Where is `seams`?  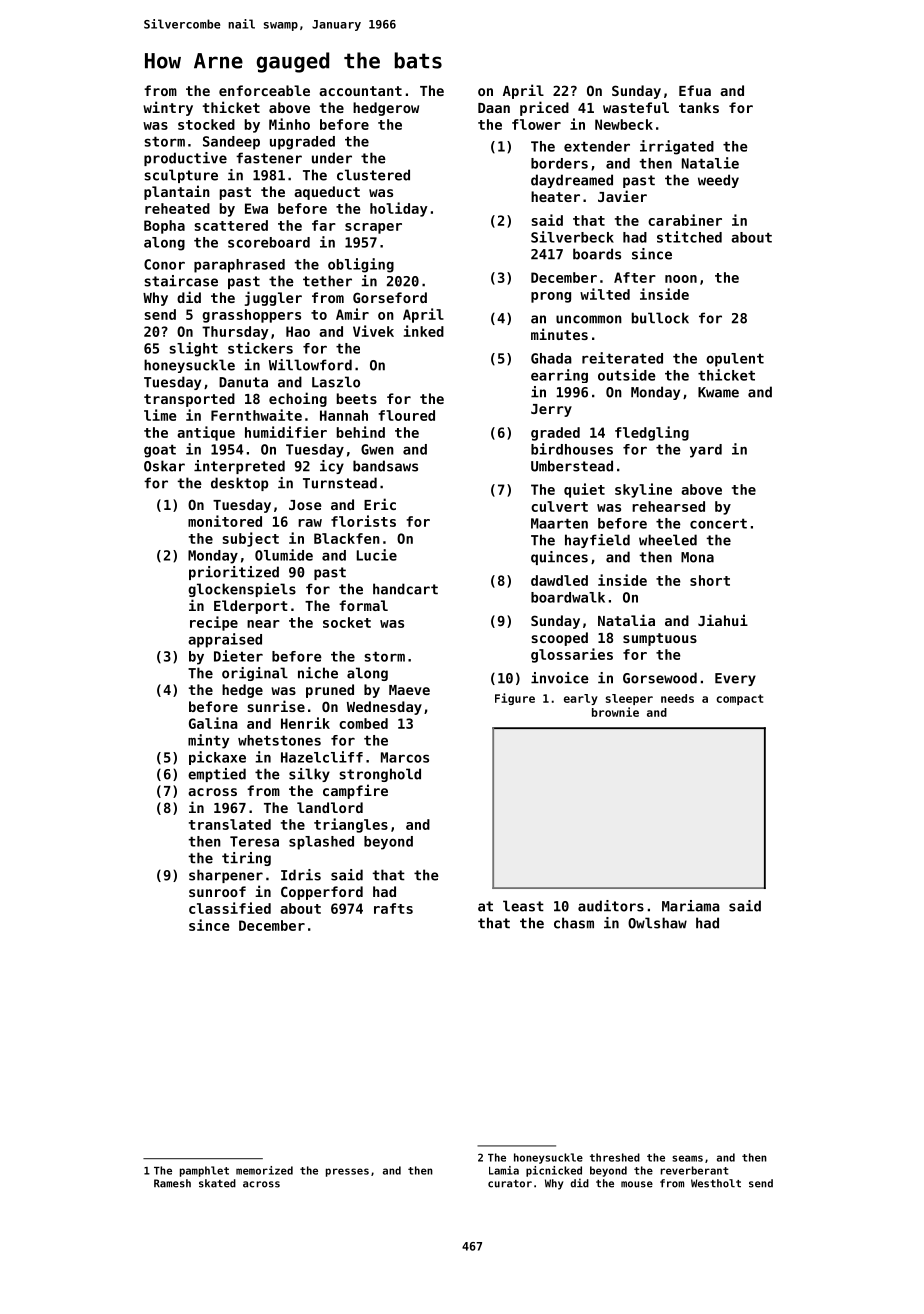
seams is located at coordinates (687, 1158).
